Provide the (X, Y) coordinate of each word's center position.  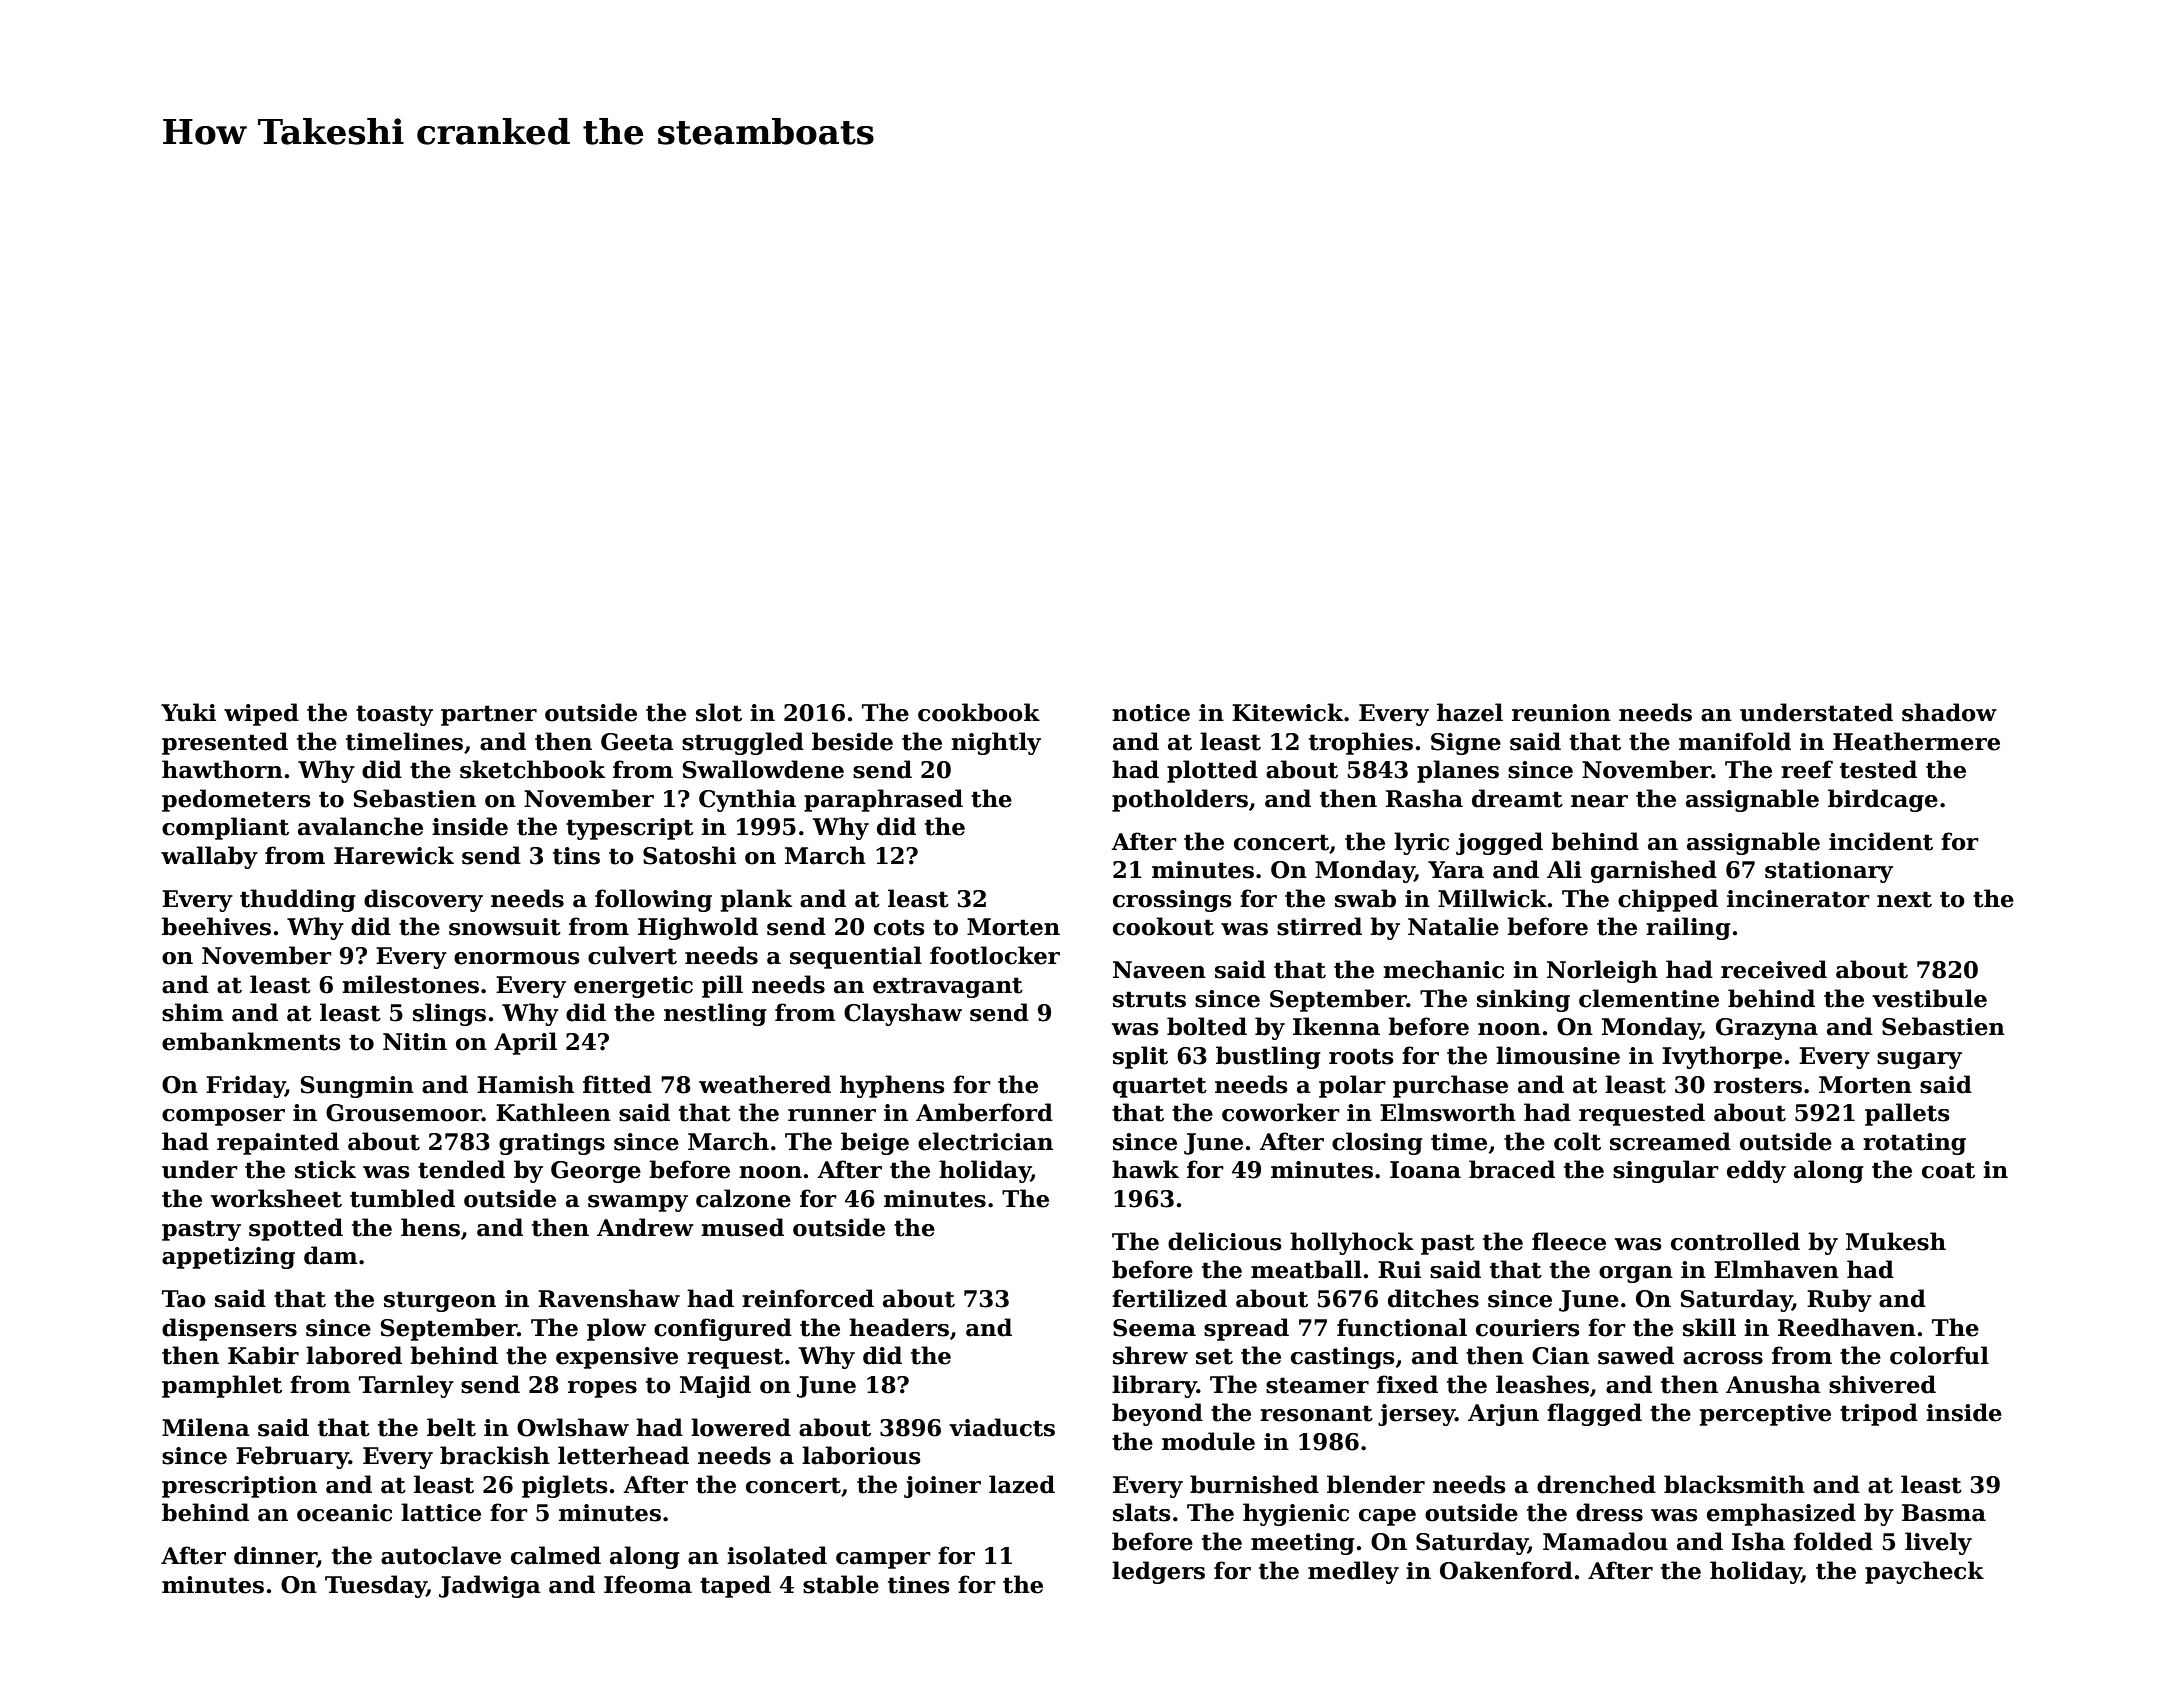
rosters (1758, 1085)
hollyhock (1352, 1243)
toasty (394, 715)
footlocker (995, 955)
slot (719, 712)
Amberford (984, 1112)
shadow (1949, 712)
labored (354, 1355)
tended (461, 1169)
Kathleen (553, 1112)
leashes (1542, 1384)
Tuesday (376, 1586)
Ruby (1839, 1300)
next (1904, 899)
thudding (298, 900)
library (1154, 1386)
